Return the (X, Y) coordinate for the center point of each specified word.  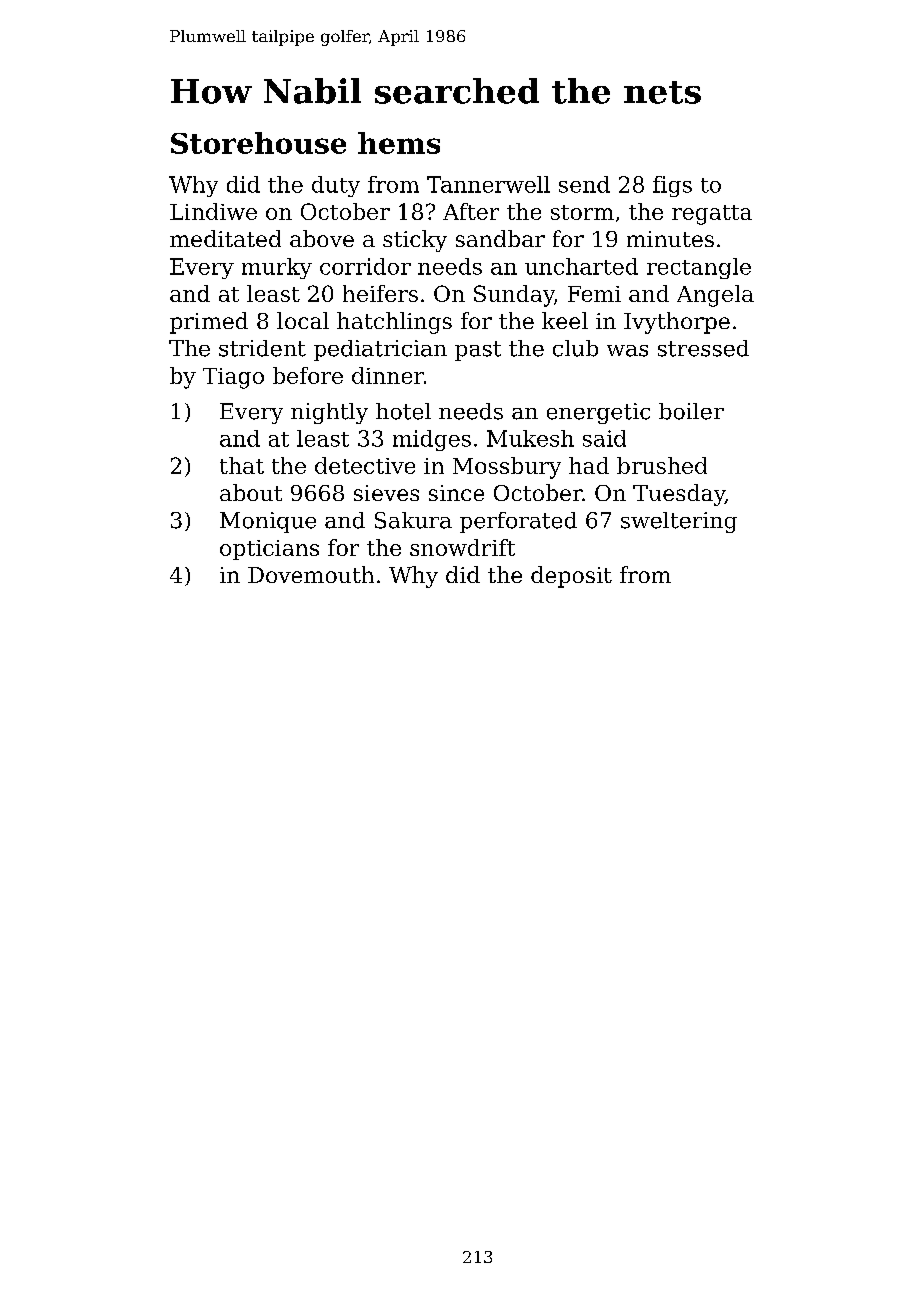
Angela (715, 296)
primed (209, 323)
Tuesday (679, 495)
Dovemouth (311, 574)
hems (399, 143)
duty (336, 186)
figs (672, 186)
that (242, 465)
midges (432, 440)
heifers (380, 293)
